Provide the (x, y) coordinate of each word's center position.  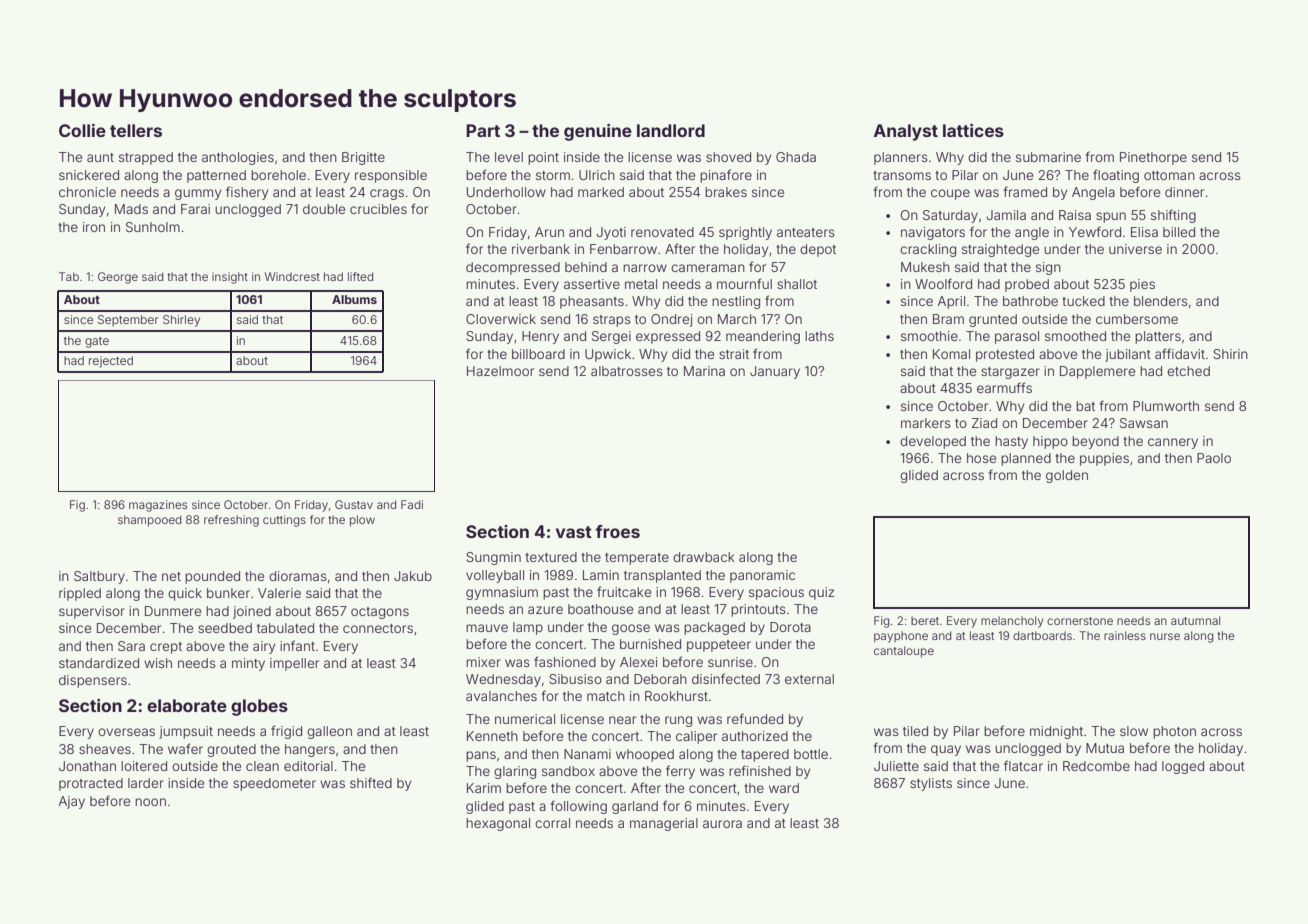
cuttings (284, 521)
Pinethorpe (1153, 158)
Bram (948, 319)
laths (819, 336)
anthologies (238, 158)
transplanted (662, 576)
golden (1067, 476)
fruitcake (624, 591)
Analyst (906, 132)
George (118, 278)
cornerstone (1080, 621)
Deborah (660, 679)
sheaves (105, 749)
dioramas (298, 576)
